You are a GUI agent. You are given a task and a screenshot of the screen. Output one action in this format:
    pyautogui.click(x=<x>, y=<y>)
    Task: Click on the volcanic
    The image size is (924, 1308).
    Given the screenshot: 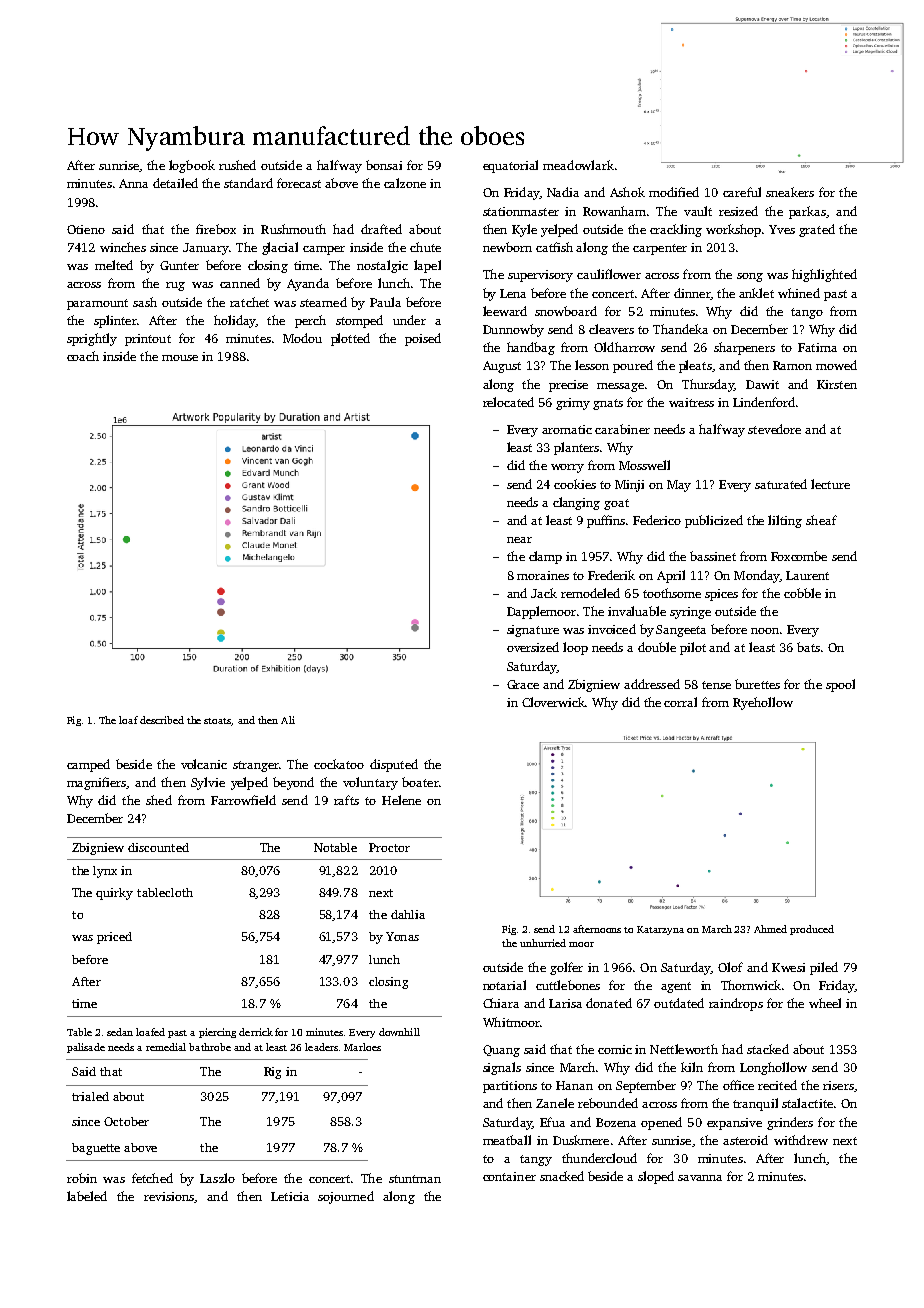 What is the action you would take?
    pyautogui.click(x=204, y=764)
